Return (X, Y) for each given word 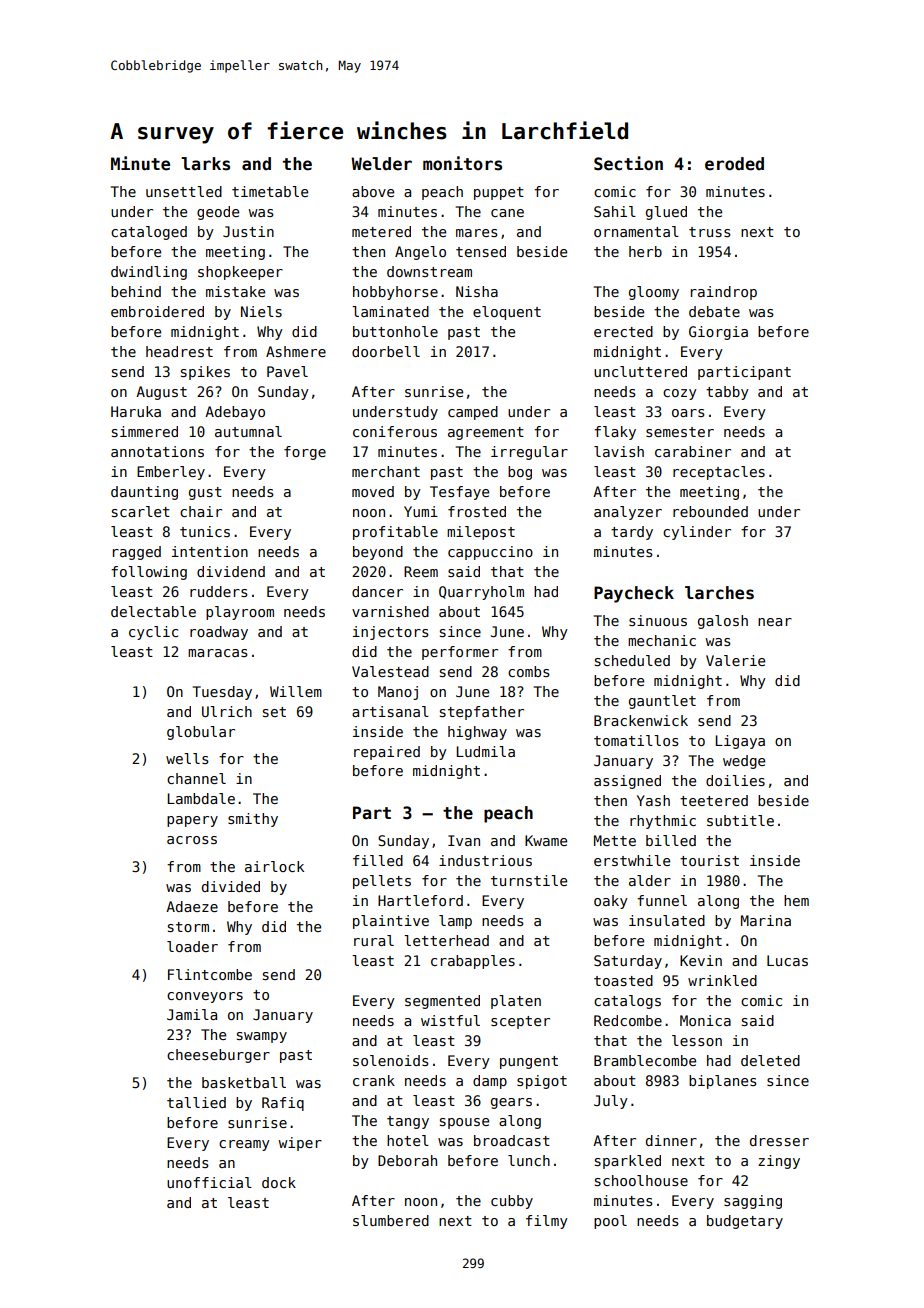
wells (187, 758)
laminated (390, 311)
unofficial (209, 1182)
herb (645, 251)
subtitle (740, 820)
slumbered (391, 1220)
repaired (387, 753)
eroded (734, 164)
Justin (248, 231)
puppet (499, 193)
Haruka (136, 411)
